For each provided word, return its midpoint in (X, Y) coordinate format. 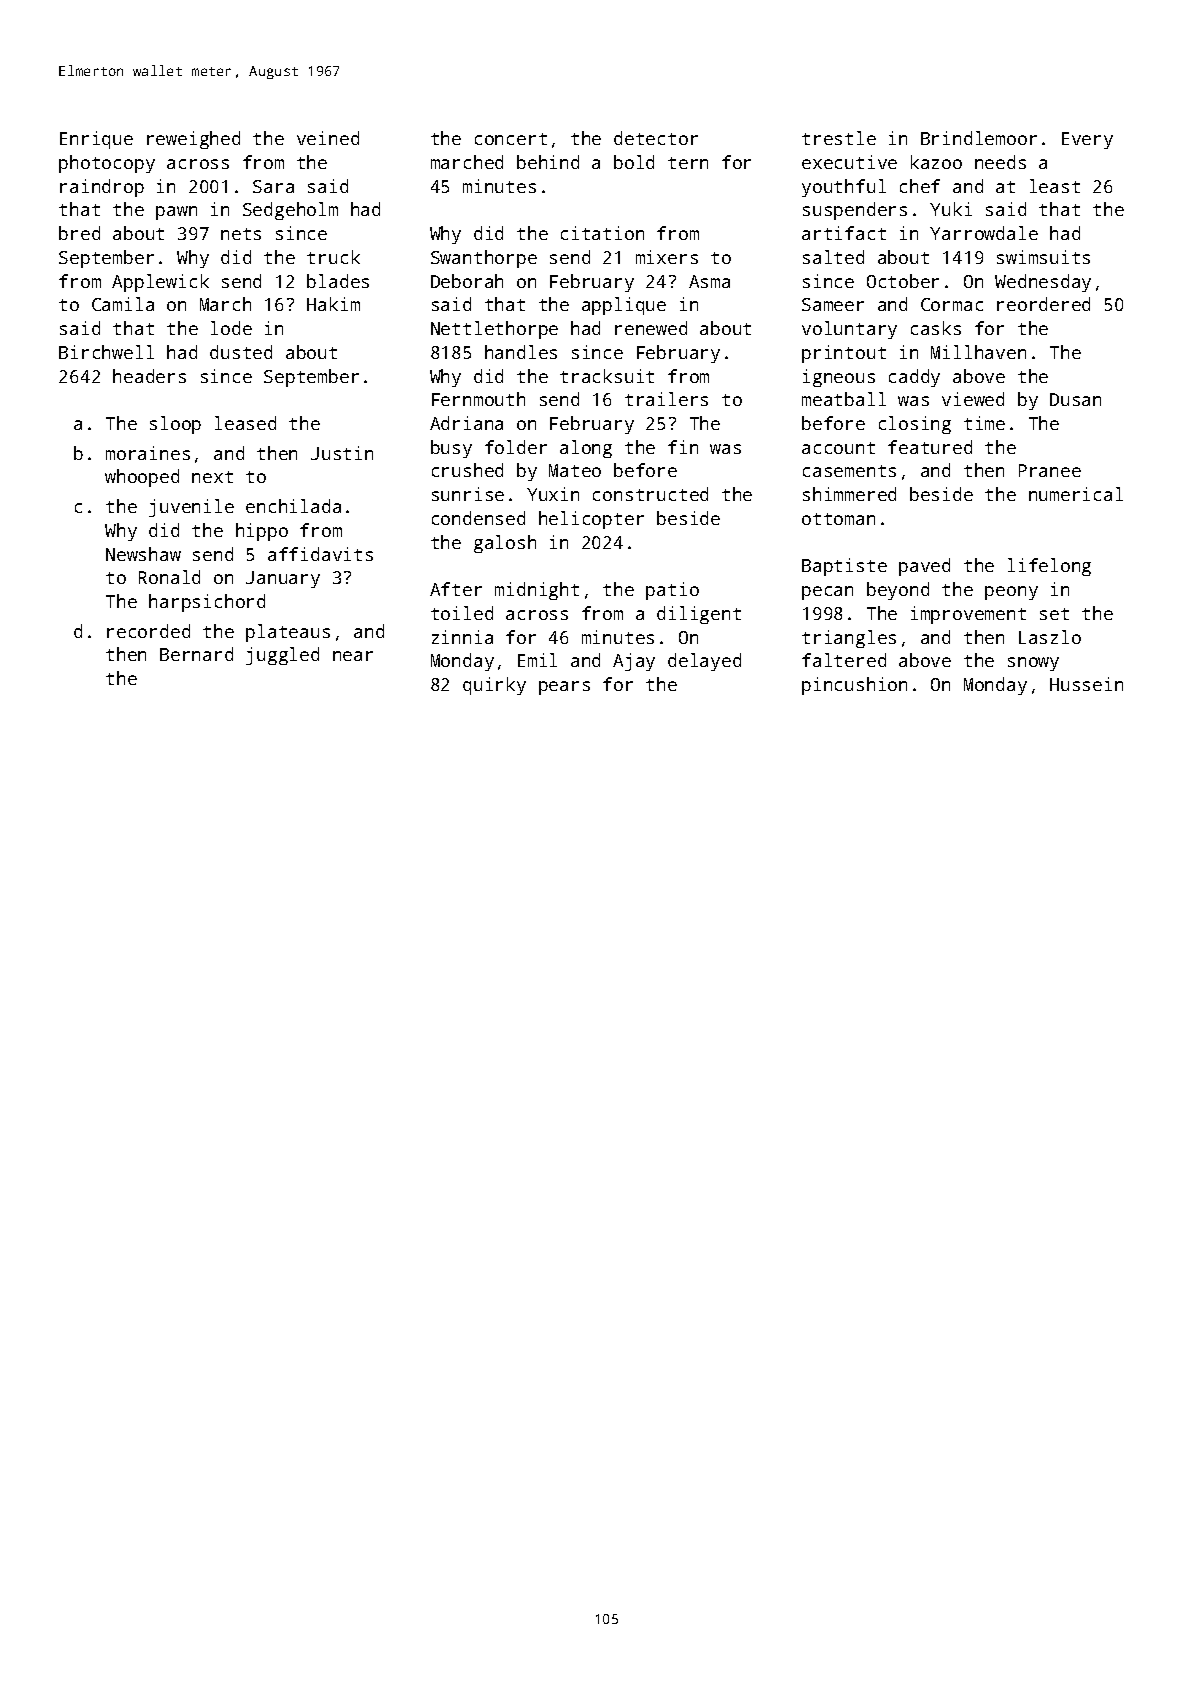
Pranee (1050, 470)
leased (245, 423)
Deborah (467, 281)
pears (564, 688)
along (586, 449)
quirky (494, 686)
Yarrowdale (984, 233)
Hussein (1086, 684)
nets (241, 234)
